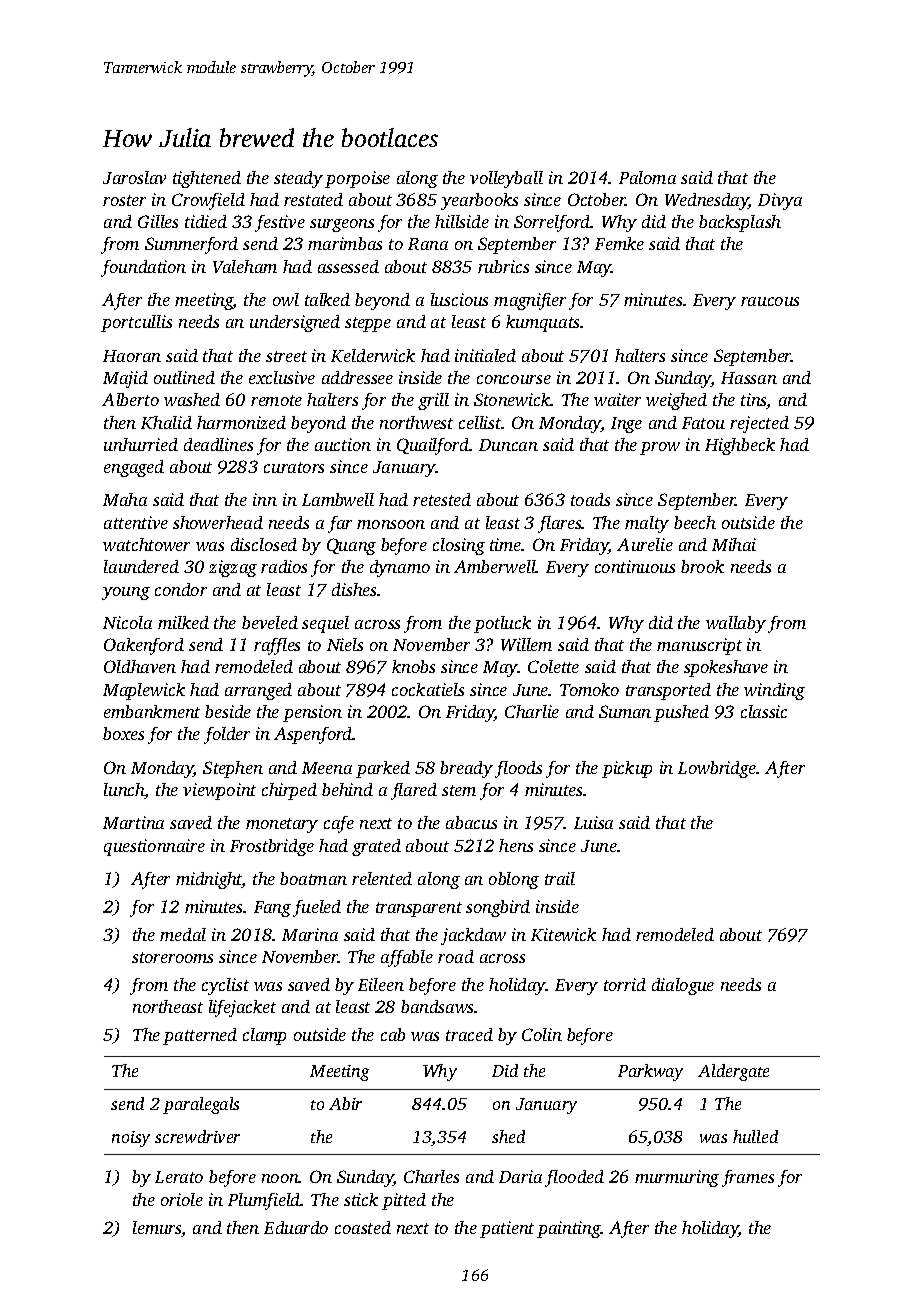  I want to click on storerooms, so click(172, 957).
